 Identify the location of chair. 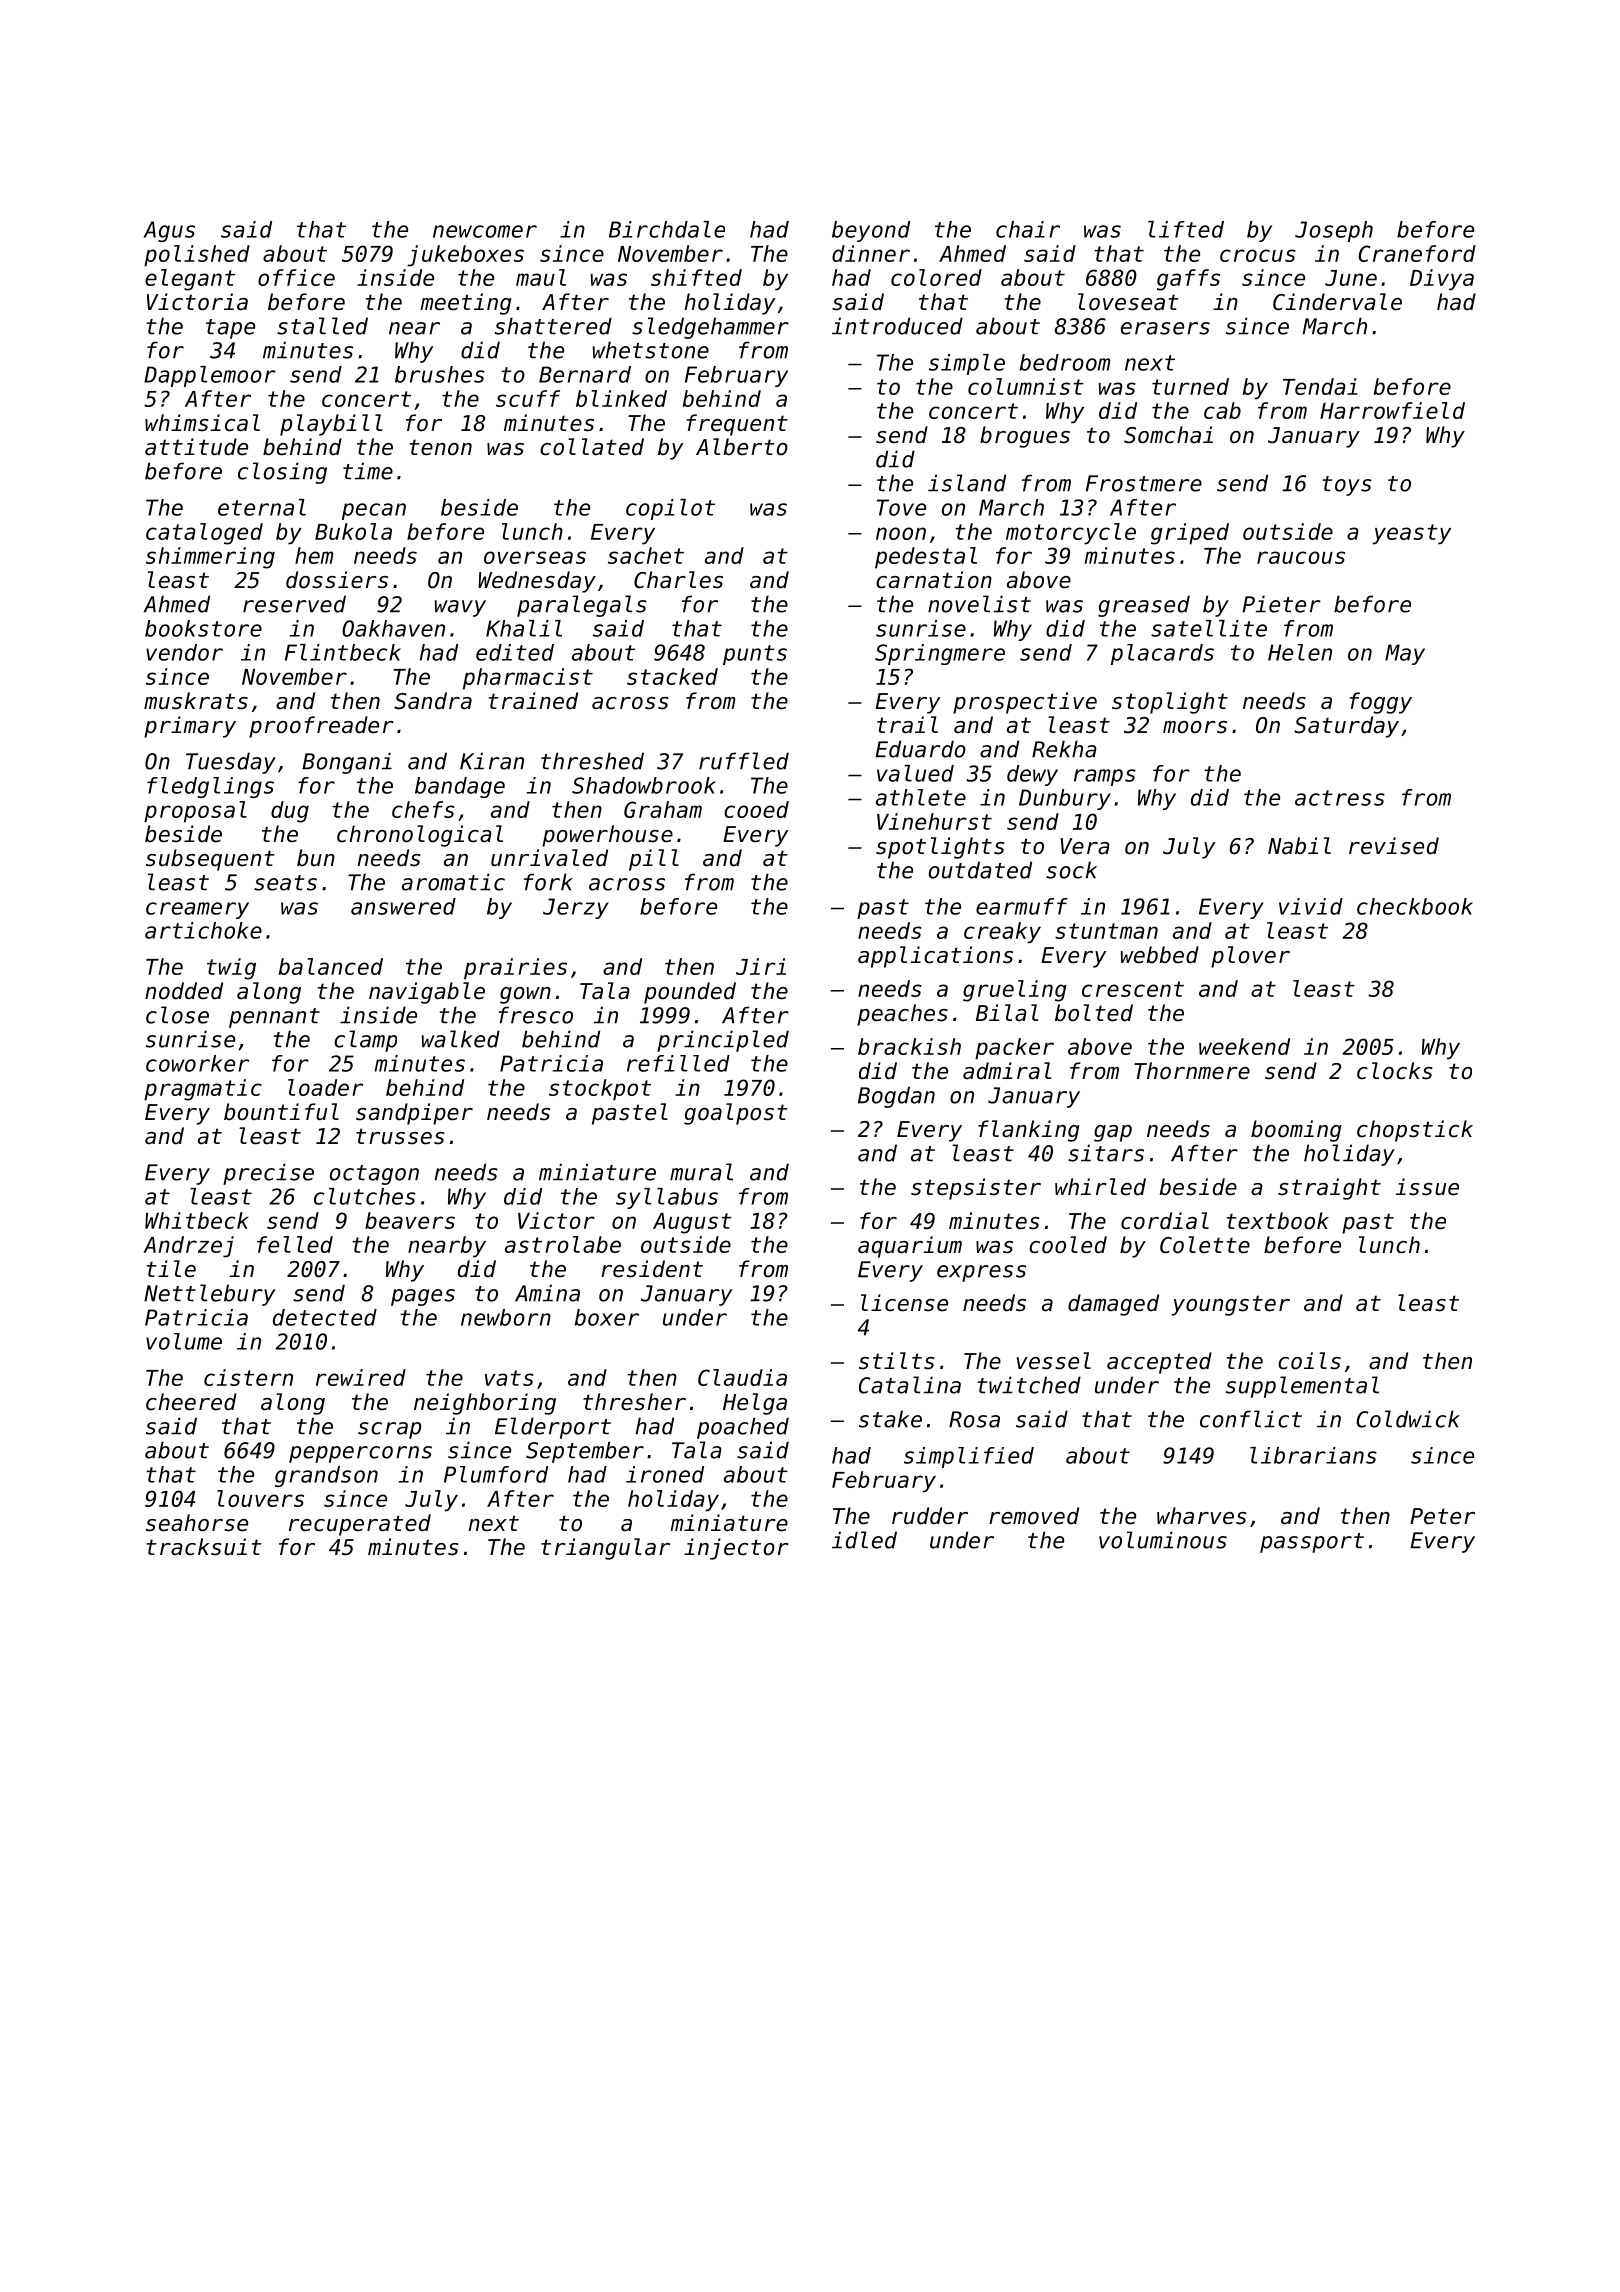
(1028, 229).
